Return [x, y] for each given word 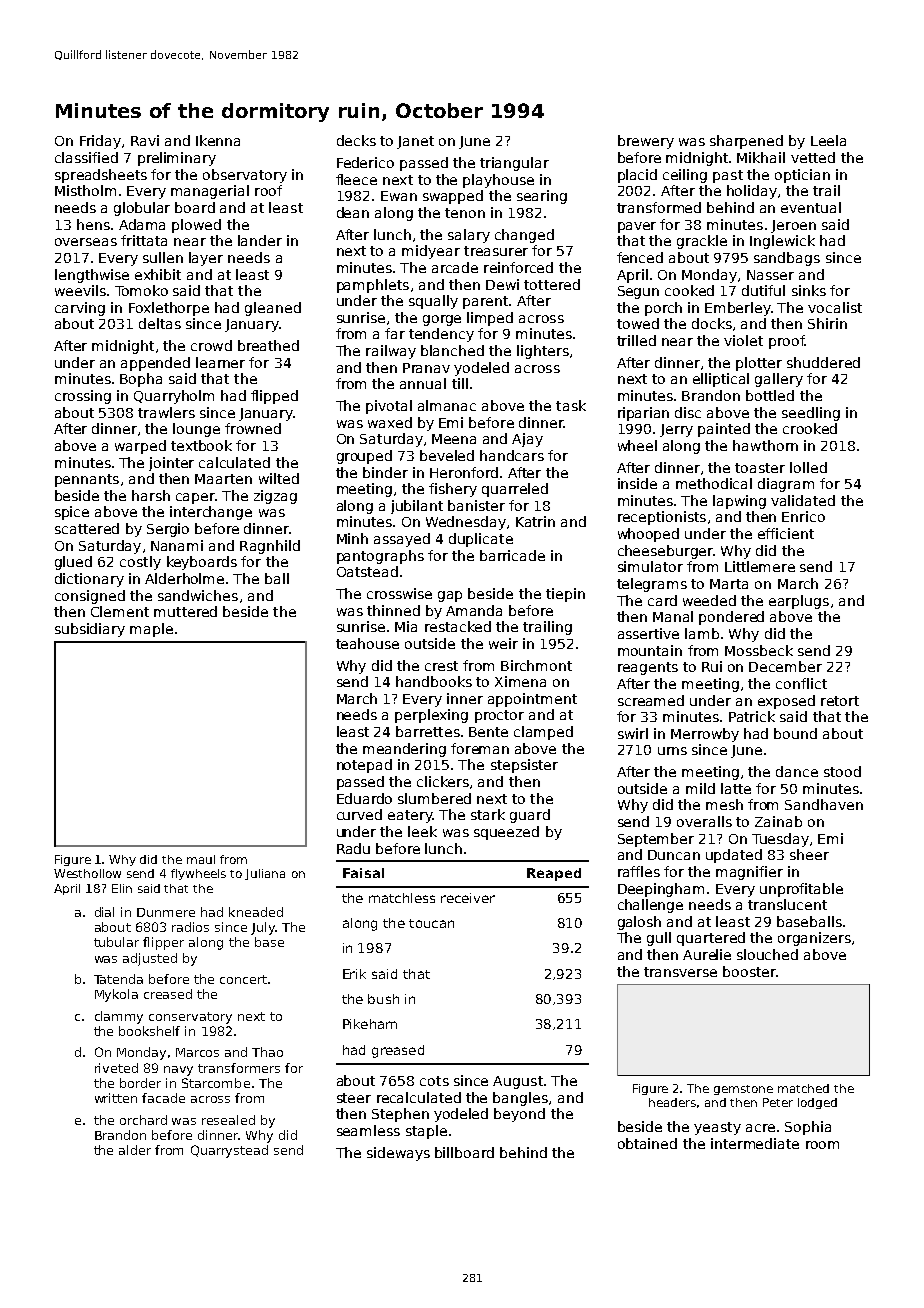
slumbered [434, 798]
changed [524, 236]
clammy [119, 1017]
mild [700, 788]
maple [151, 630]
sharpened [746, 142]
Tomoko [141, 290]
